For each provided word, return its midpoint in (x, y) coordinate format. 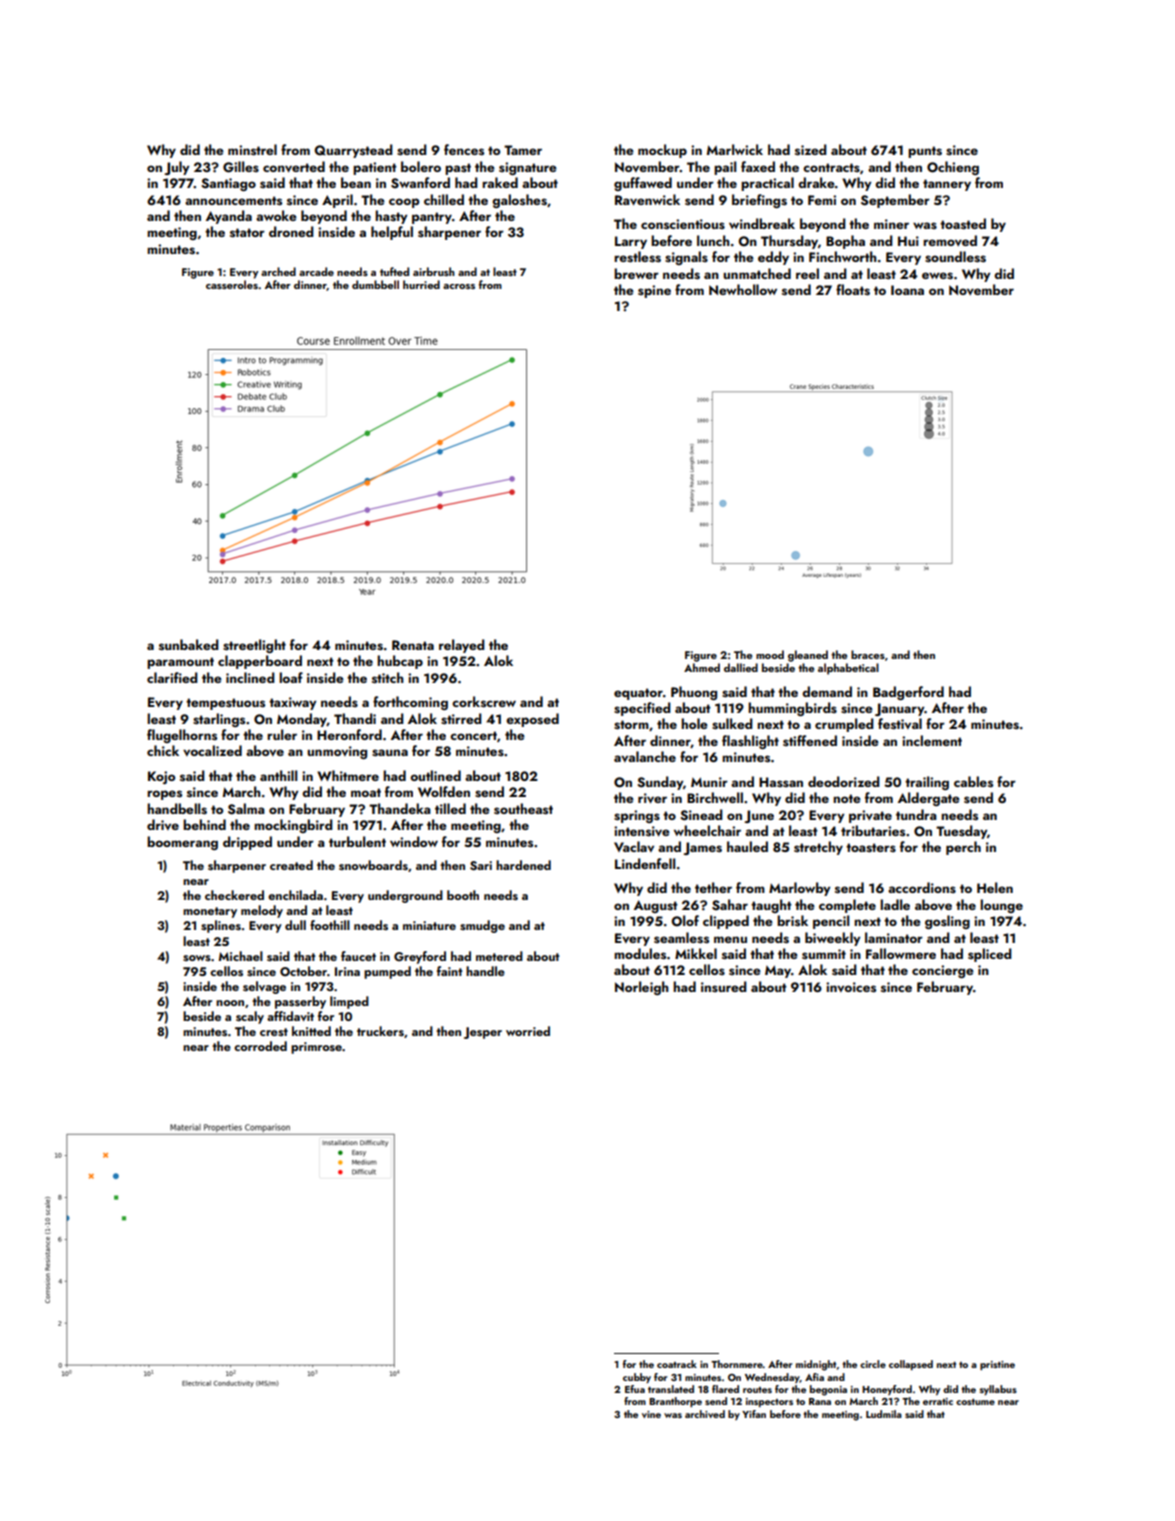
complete (847, 906)
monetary (210, 912)
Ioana (907, 290)
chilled (444, 199)
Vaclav (634, 846)
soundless (955, 256)
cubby (637, 1378)
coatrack (677, 1364)
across (459, 286)
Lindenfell (645, 863)
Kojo (161, 777)
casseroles (232, 284)
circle (873, 1364)
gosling (947, 922)
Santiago (228, 184)
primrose (316, 1048)
